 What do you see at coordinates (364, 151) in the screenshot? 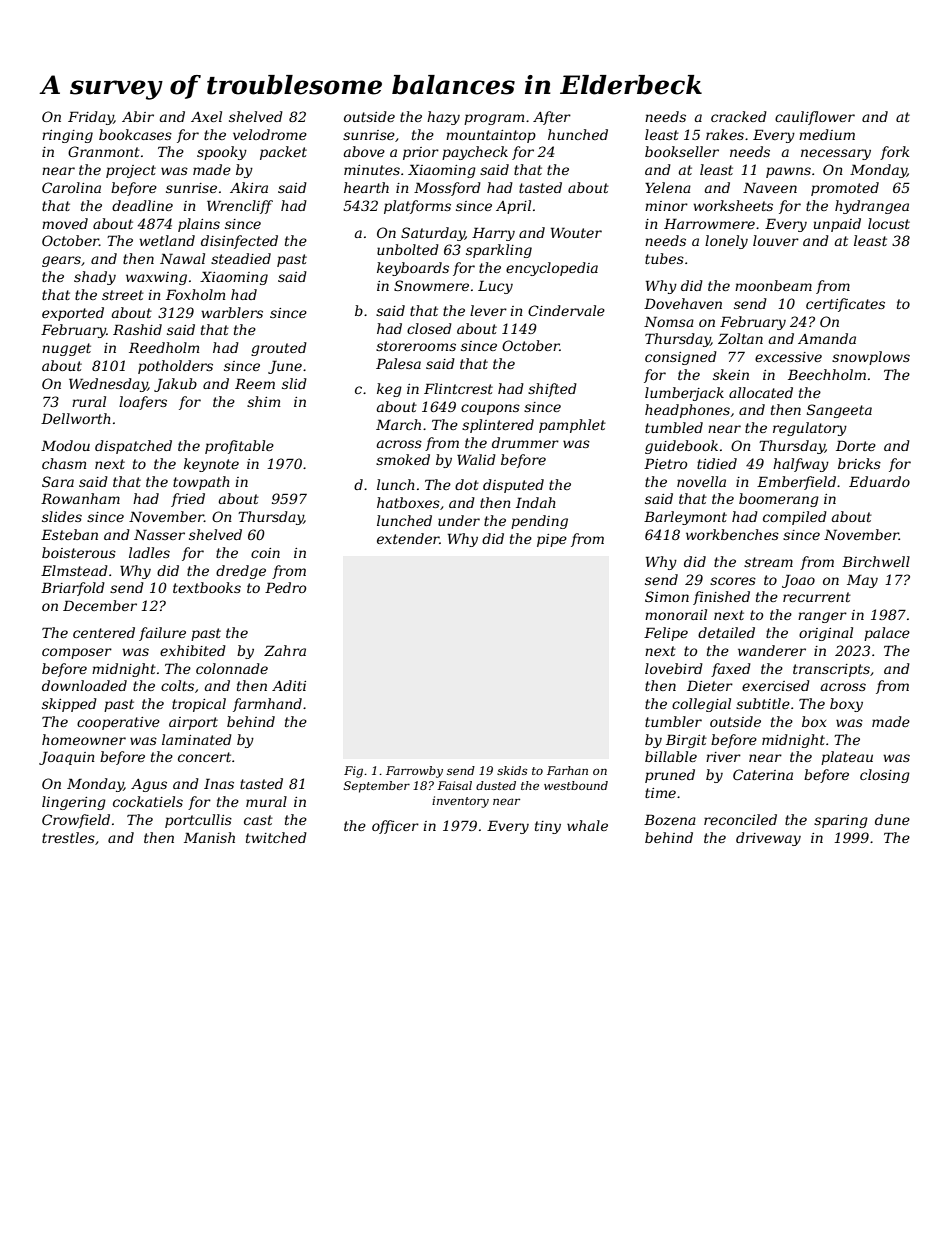
I see `above` at bounding box center [364, 151].
